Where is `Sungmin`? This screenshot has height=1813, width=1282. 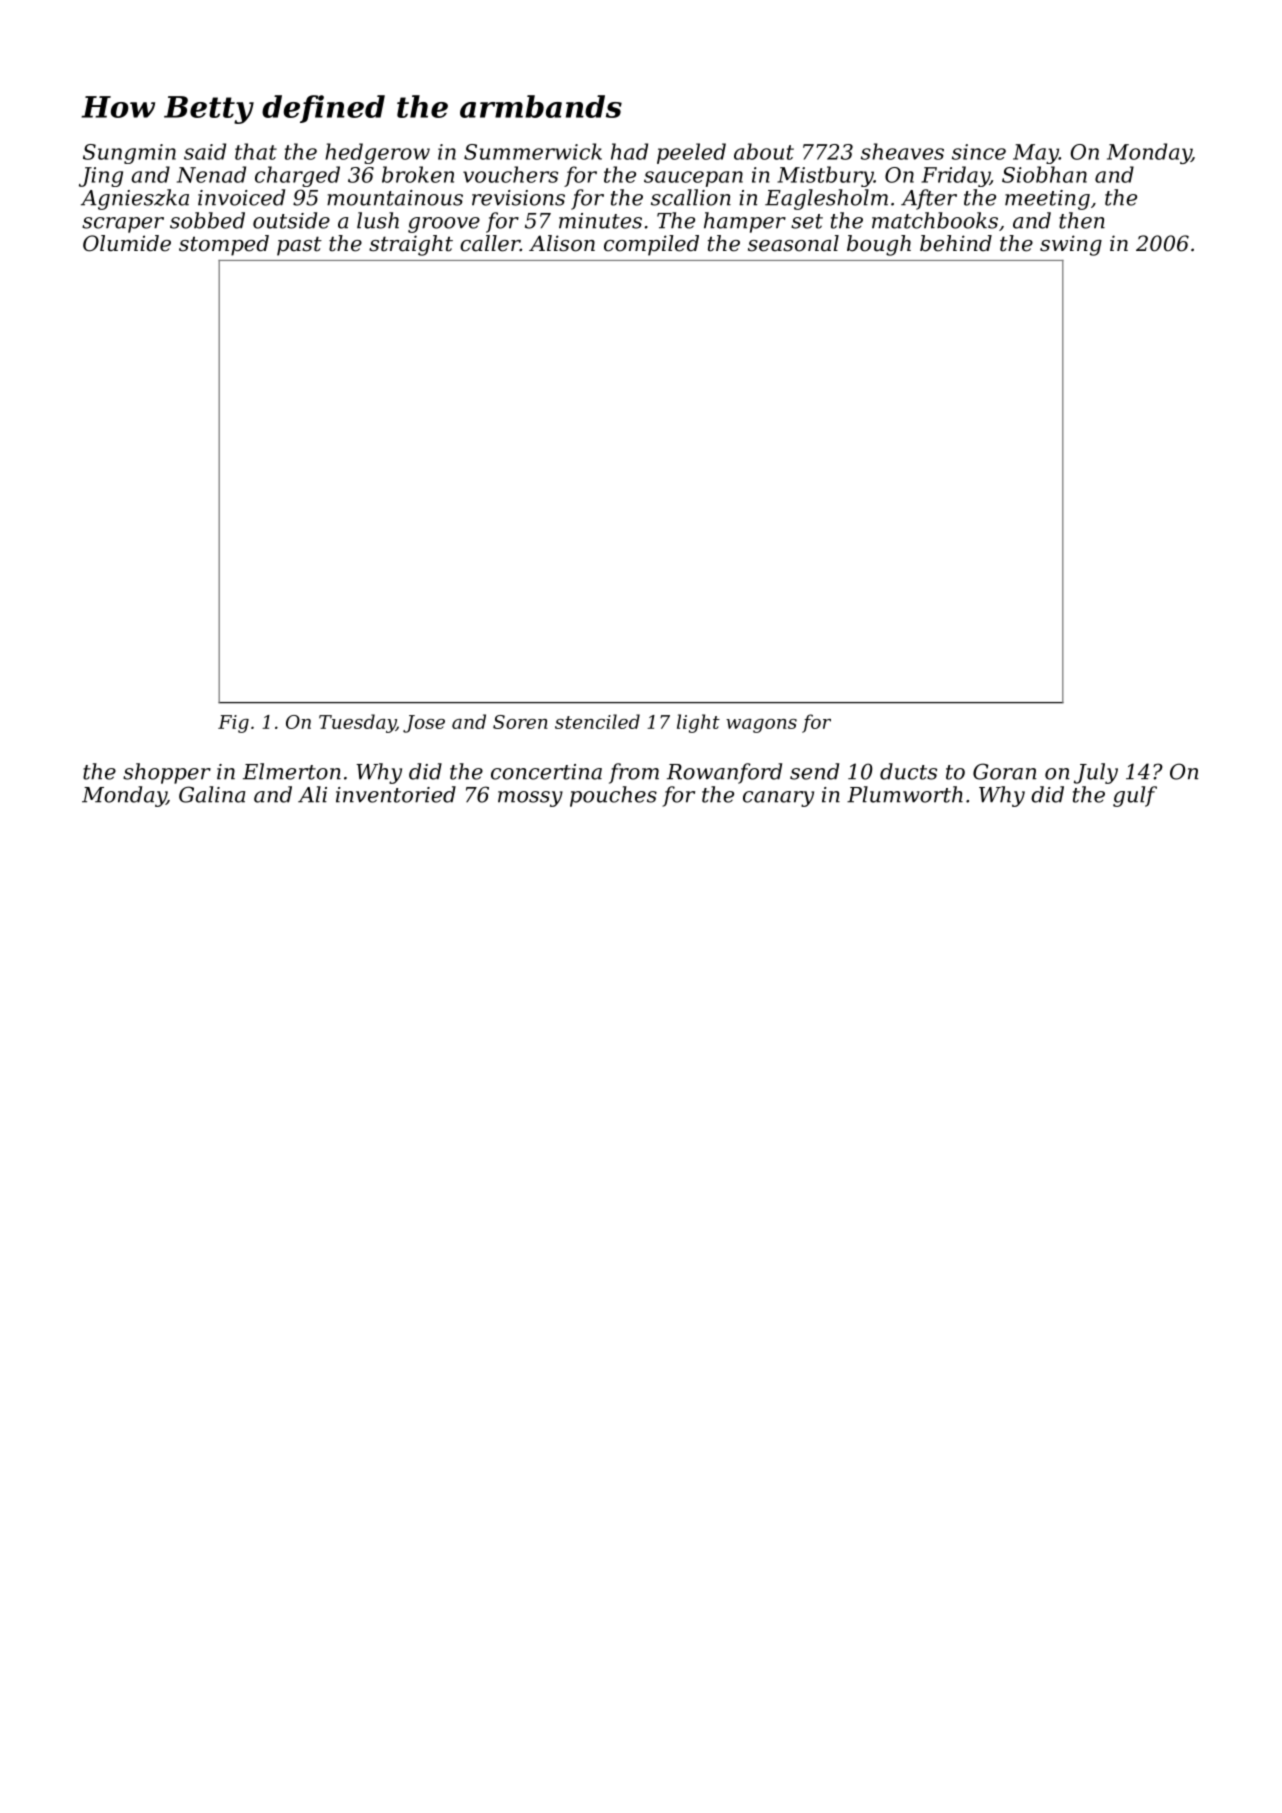
Sungmin is located at coordinates (129, 154).
